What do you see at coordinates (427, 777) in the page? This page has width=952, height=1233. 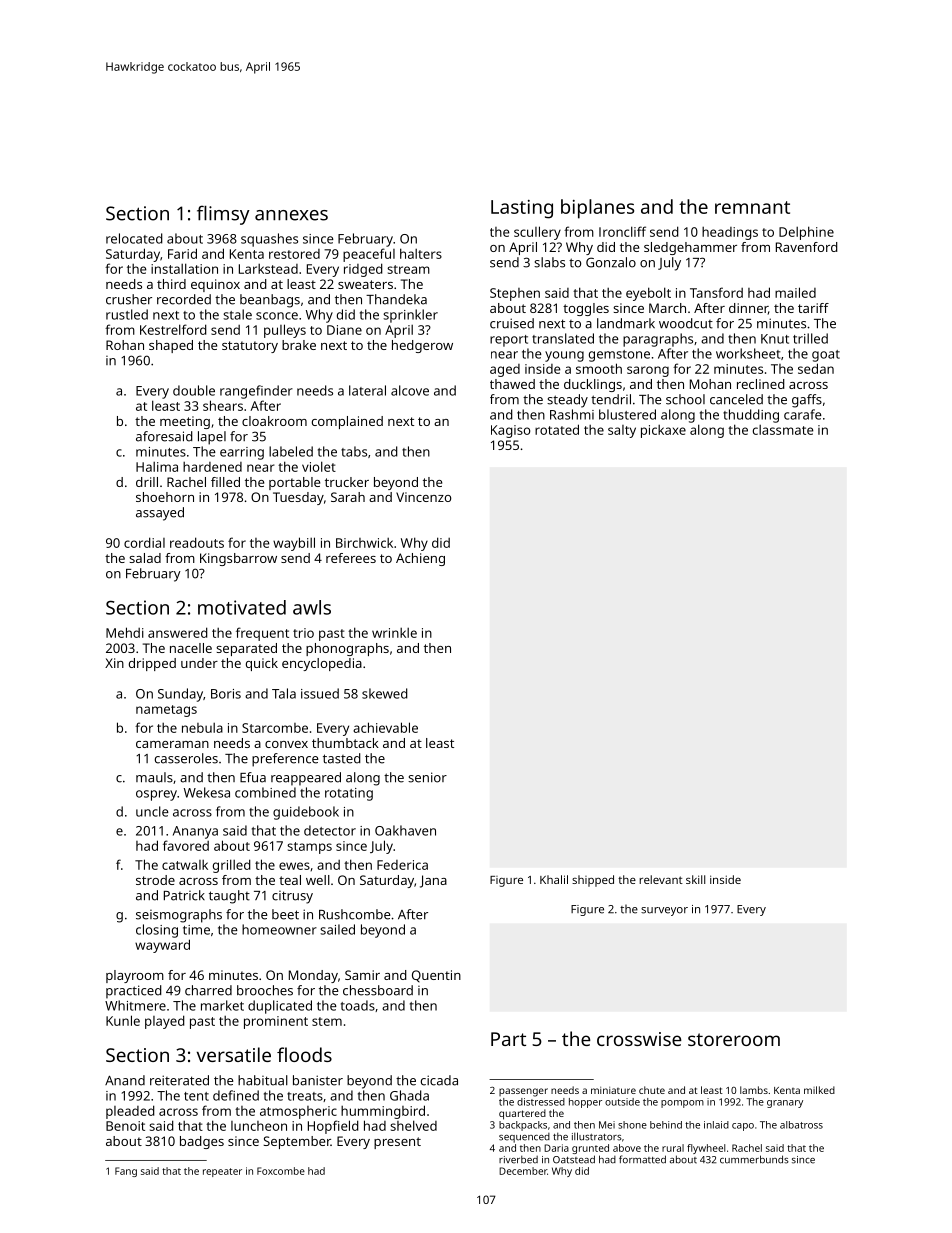 I see `senior` at bounding box center [427, 777].
